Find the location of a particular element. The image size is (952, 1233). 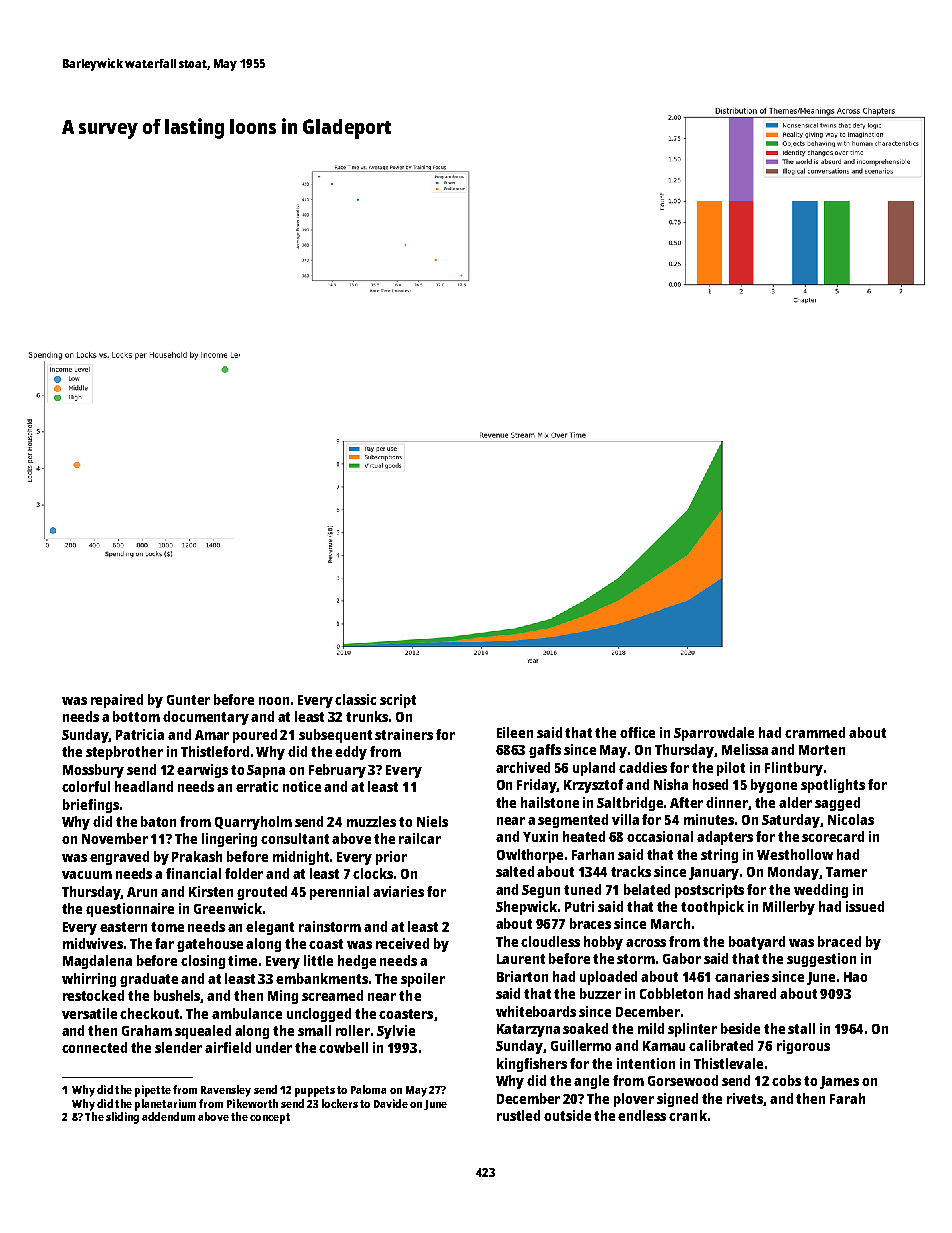

midwives is located at coordinates (93, 943).
